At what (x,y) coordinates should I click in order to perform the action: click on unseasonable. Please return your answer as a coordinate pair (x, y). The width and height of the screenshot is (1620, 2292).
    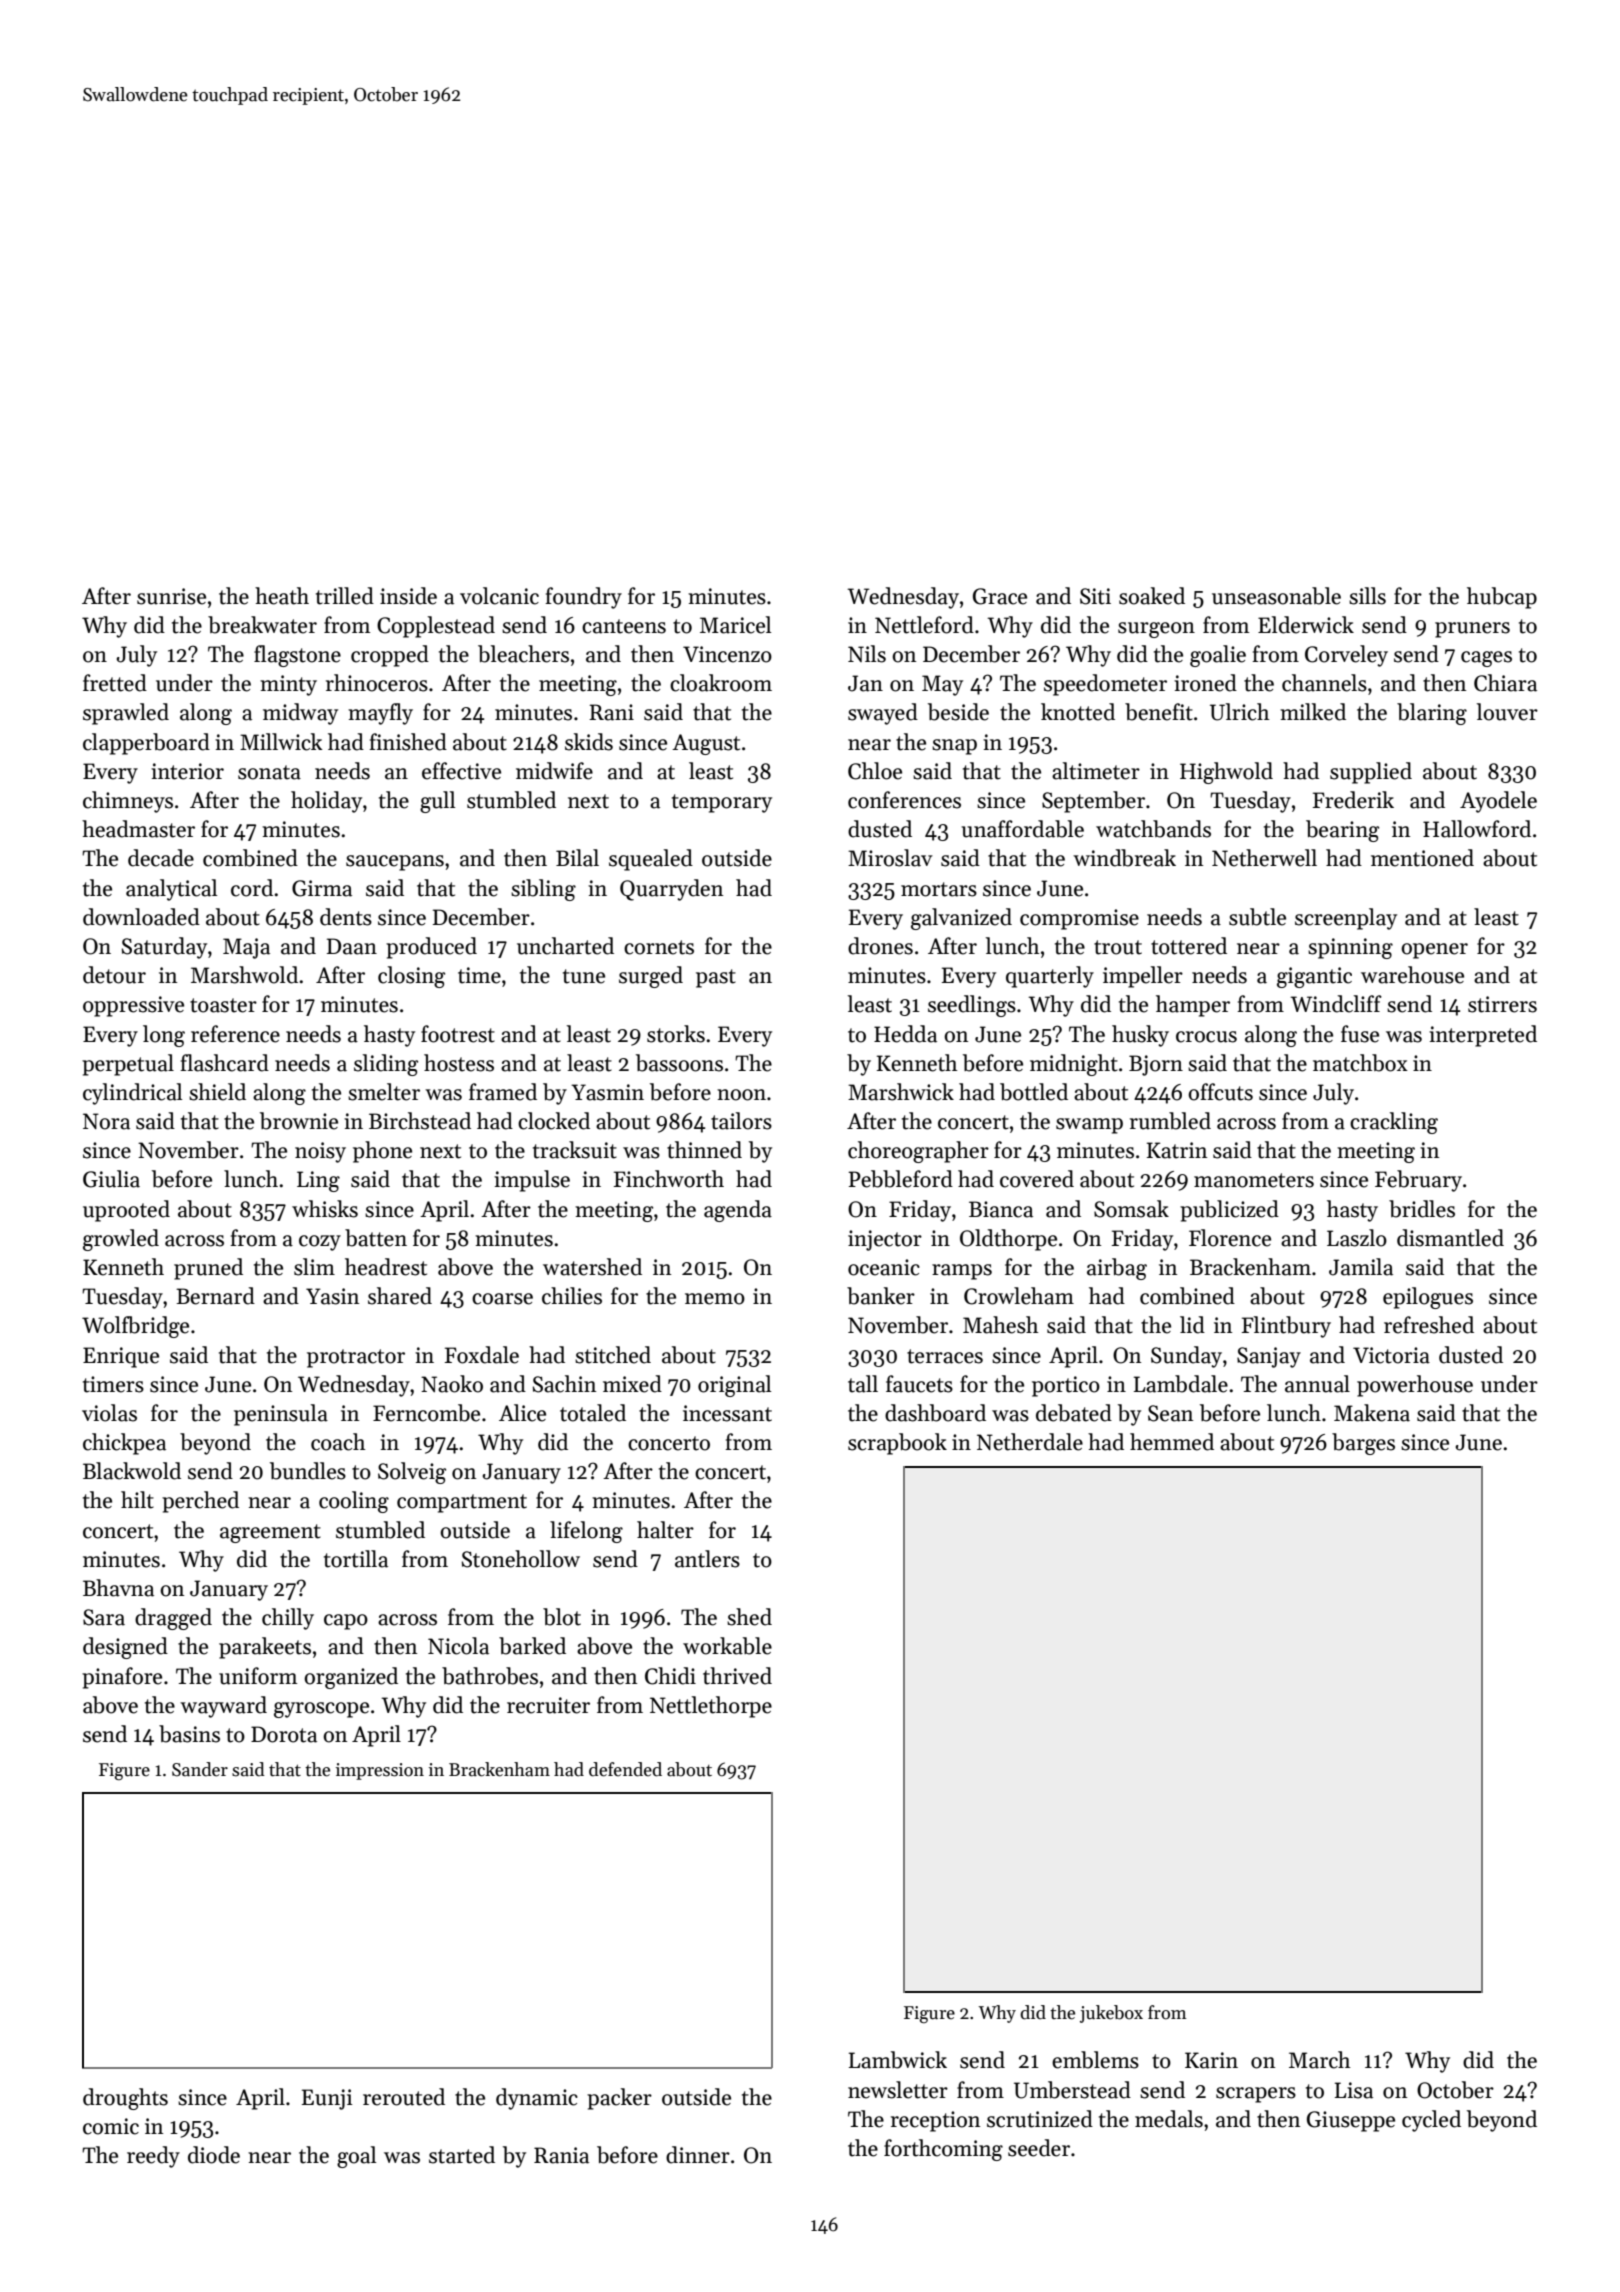
    Looking at the image, I should click on (1276, 596).
